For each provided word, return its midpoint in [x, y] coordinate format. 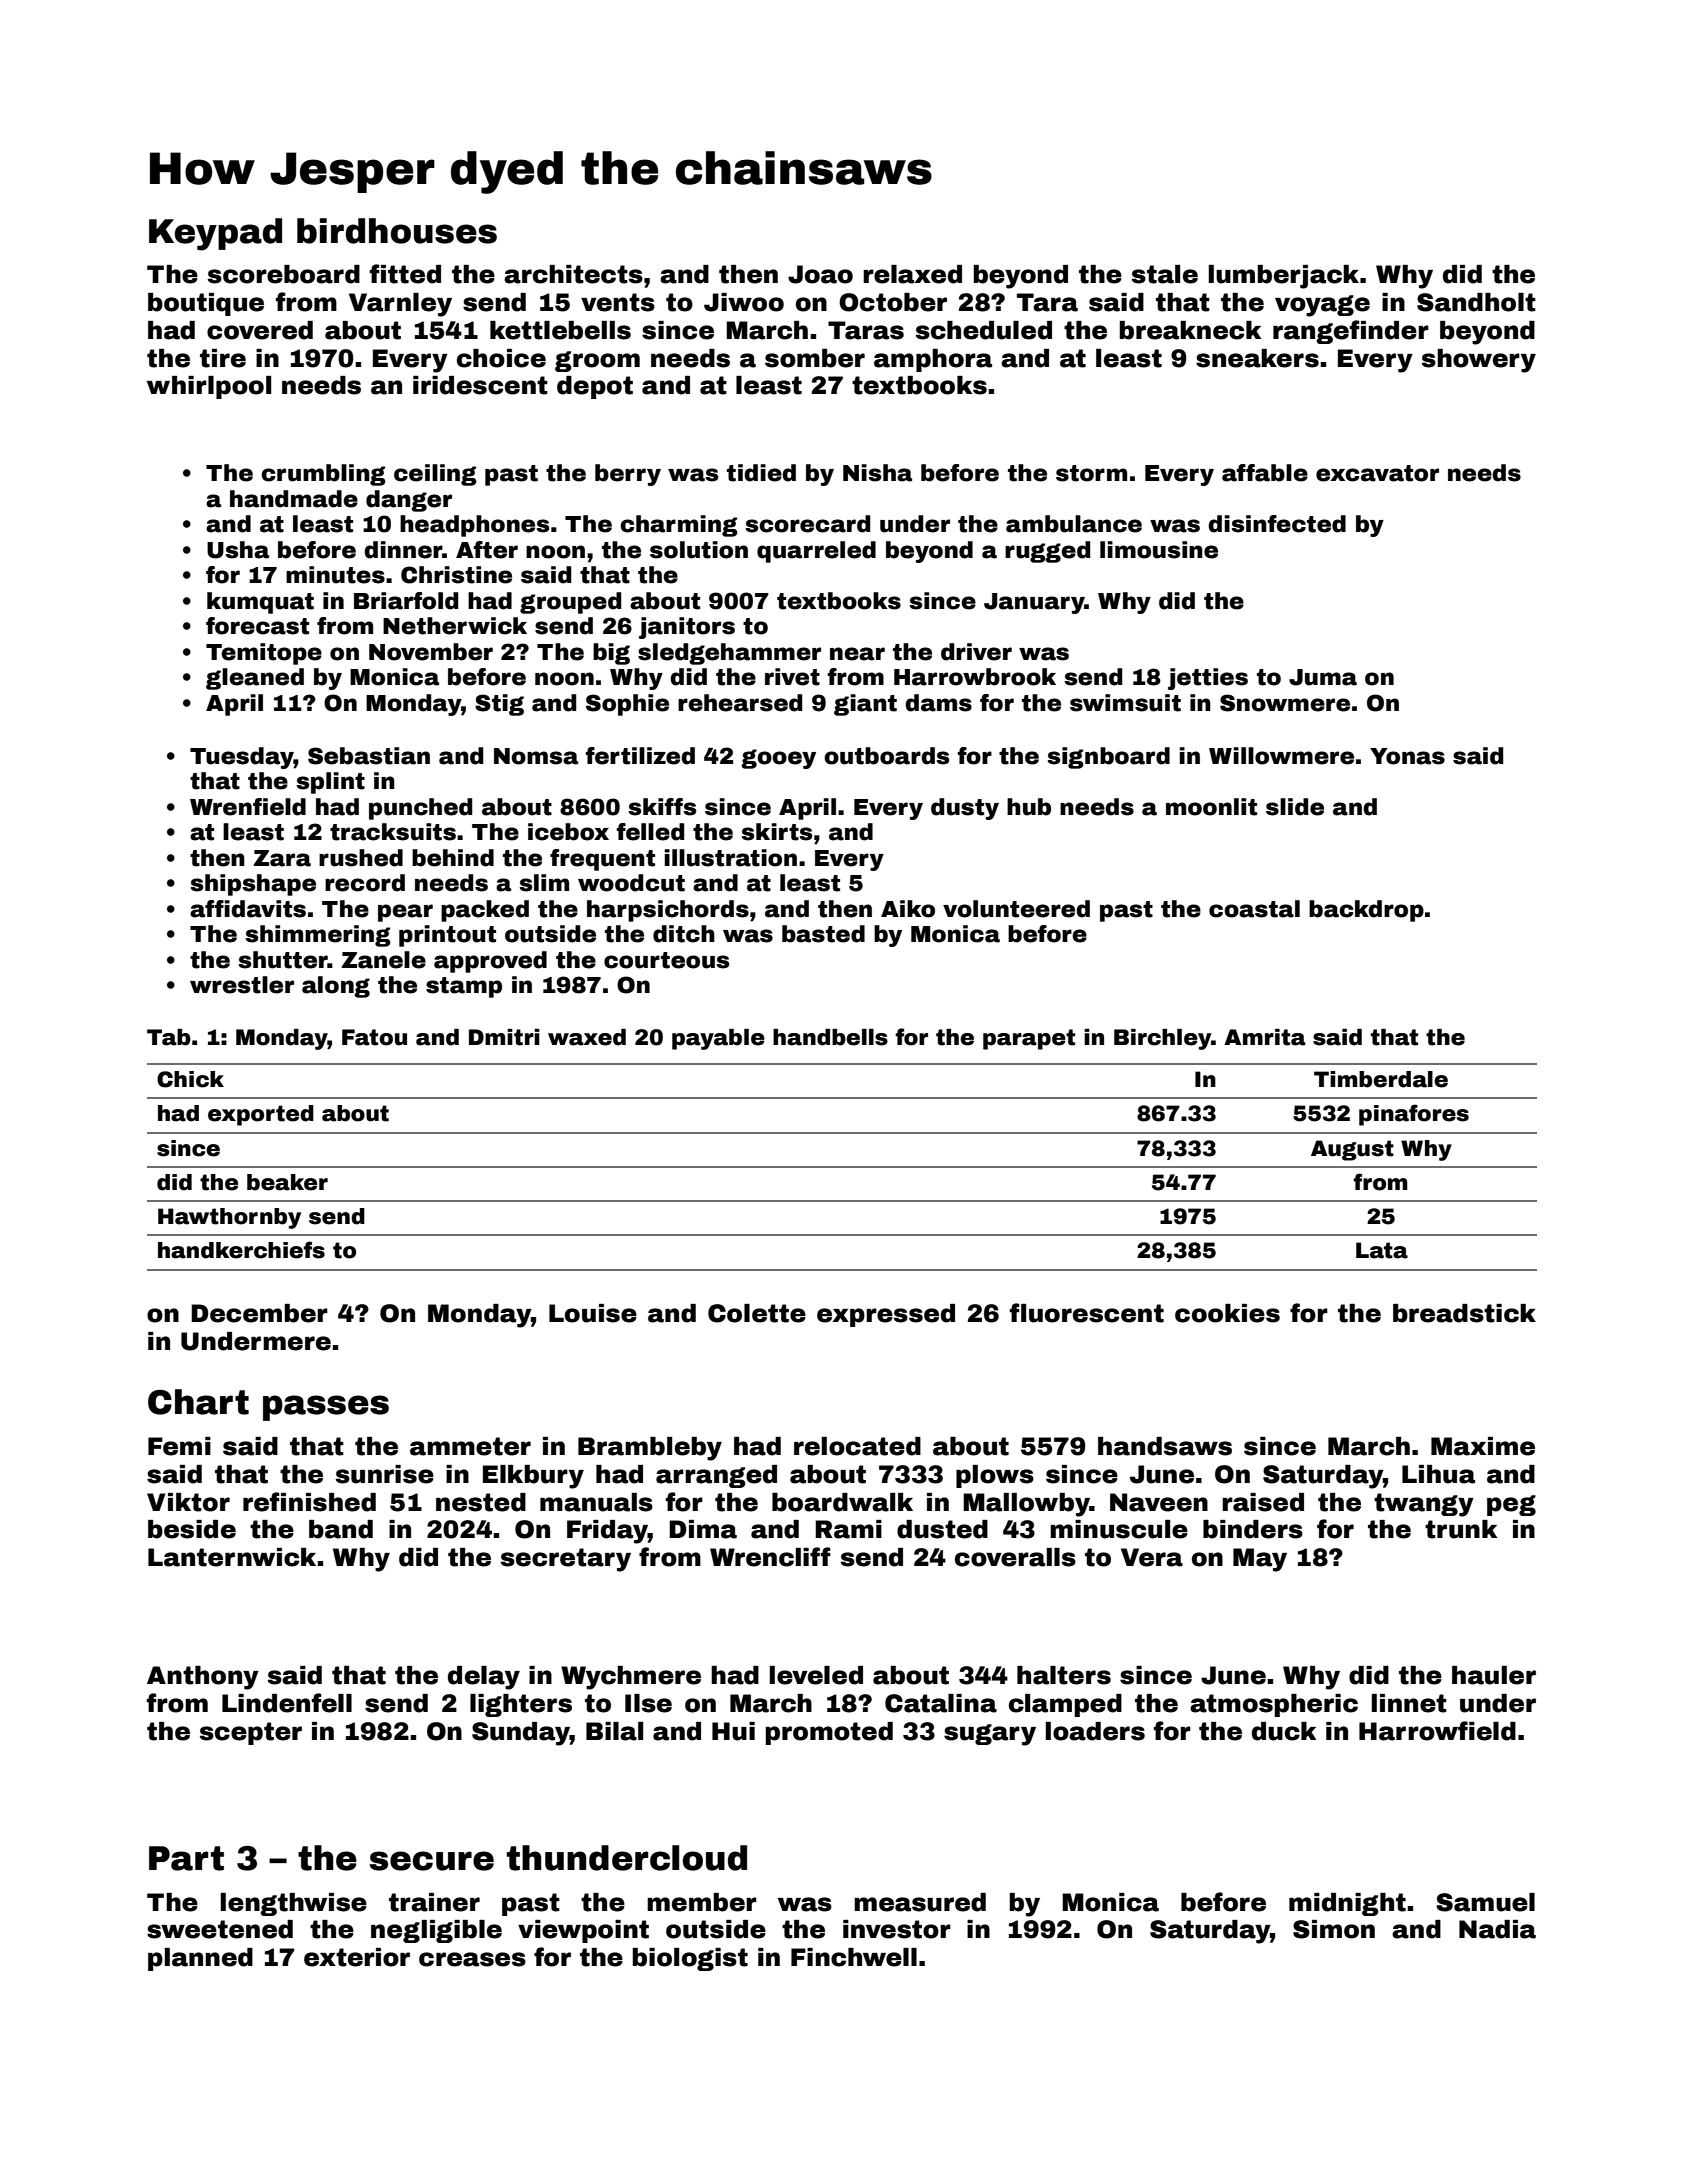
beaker [287, 1182]
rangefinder [1351, 332]
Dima [703, 1529]
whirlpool [209, 387]
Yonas [1407, 756]
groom [597, 361]
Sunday [521, 1734]
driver [976, 652]
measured [920, 1902]
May [1260, 1560]
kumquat [260, 603]
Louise [593, 1313]
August [1352, 1150]
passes [326, 1408]
